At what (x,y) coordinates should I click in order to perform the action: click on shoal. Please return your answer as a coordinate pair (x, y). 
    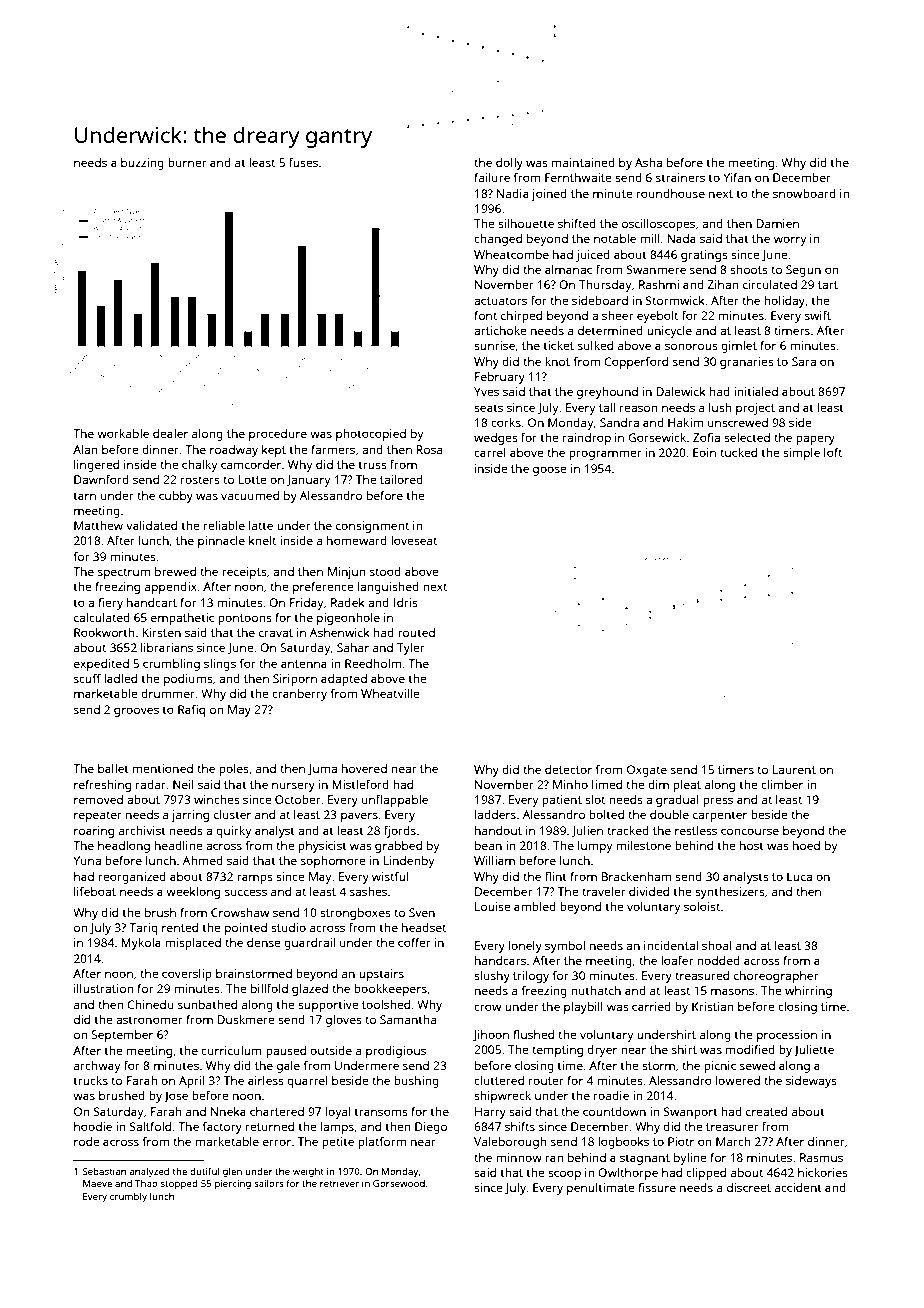
    Looking at the image, I should click on (716, 945).
